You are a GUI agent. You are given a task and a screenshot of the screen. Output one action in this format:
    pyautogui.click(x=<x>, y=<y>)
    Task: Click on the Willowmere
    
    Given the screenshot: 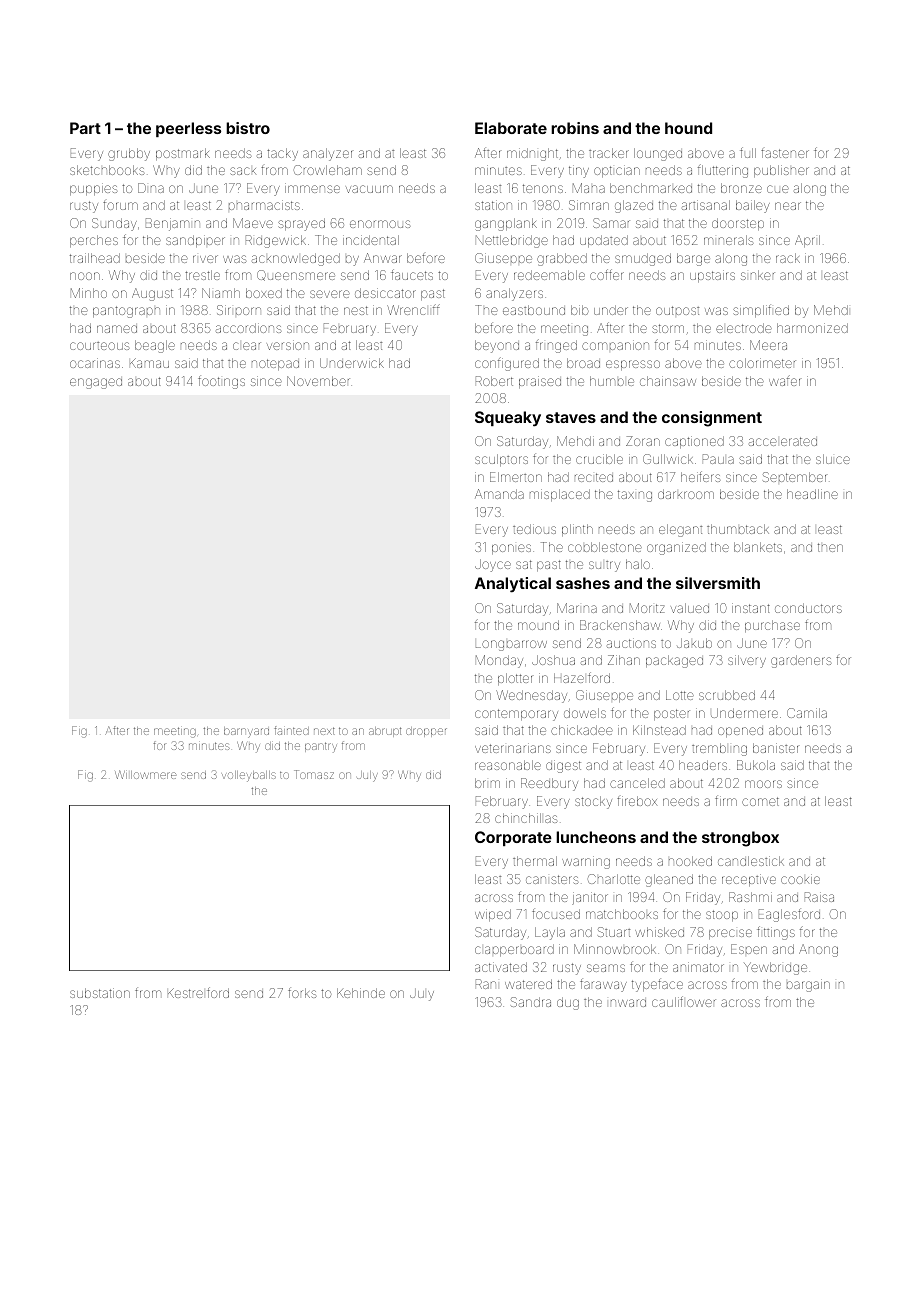 What is the action you would take?
    pyautogui.click(x=145, y=774)
